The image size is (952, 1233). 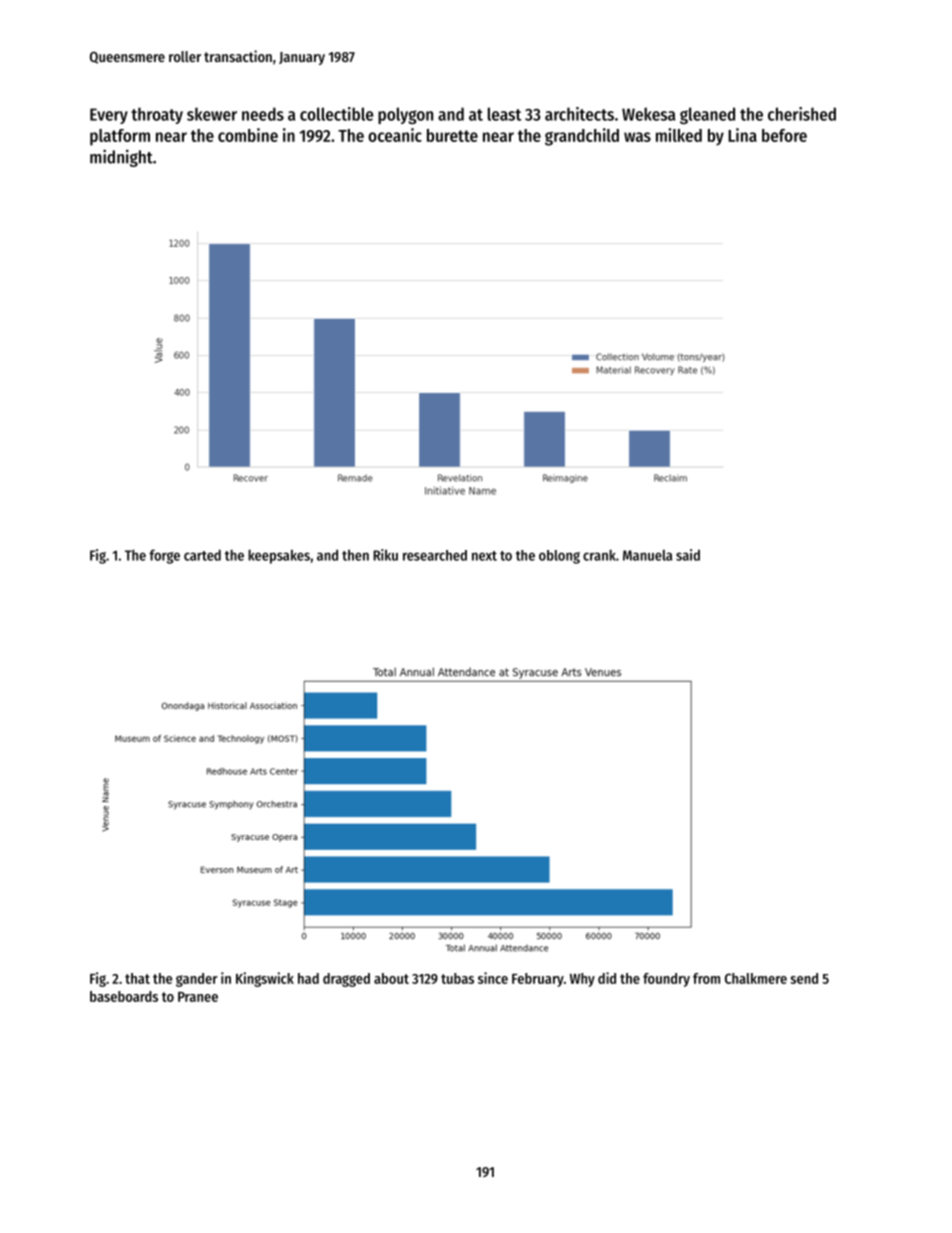 I want to click on next, so click(x=484, y=556).
